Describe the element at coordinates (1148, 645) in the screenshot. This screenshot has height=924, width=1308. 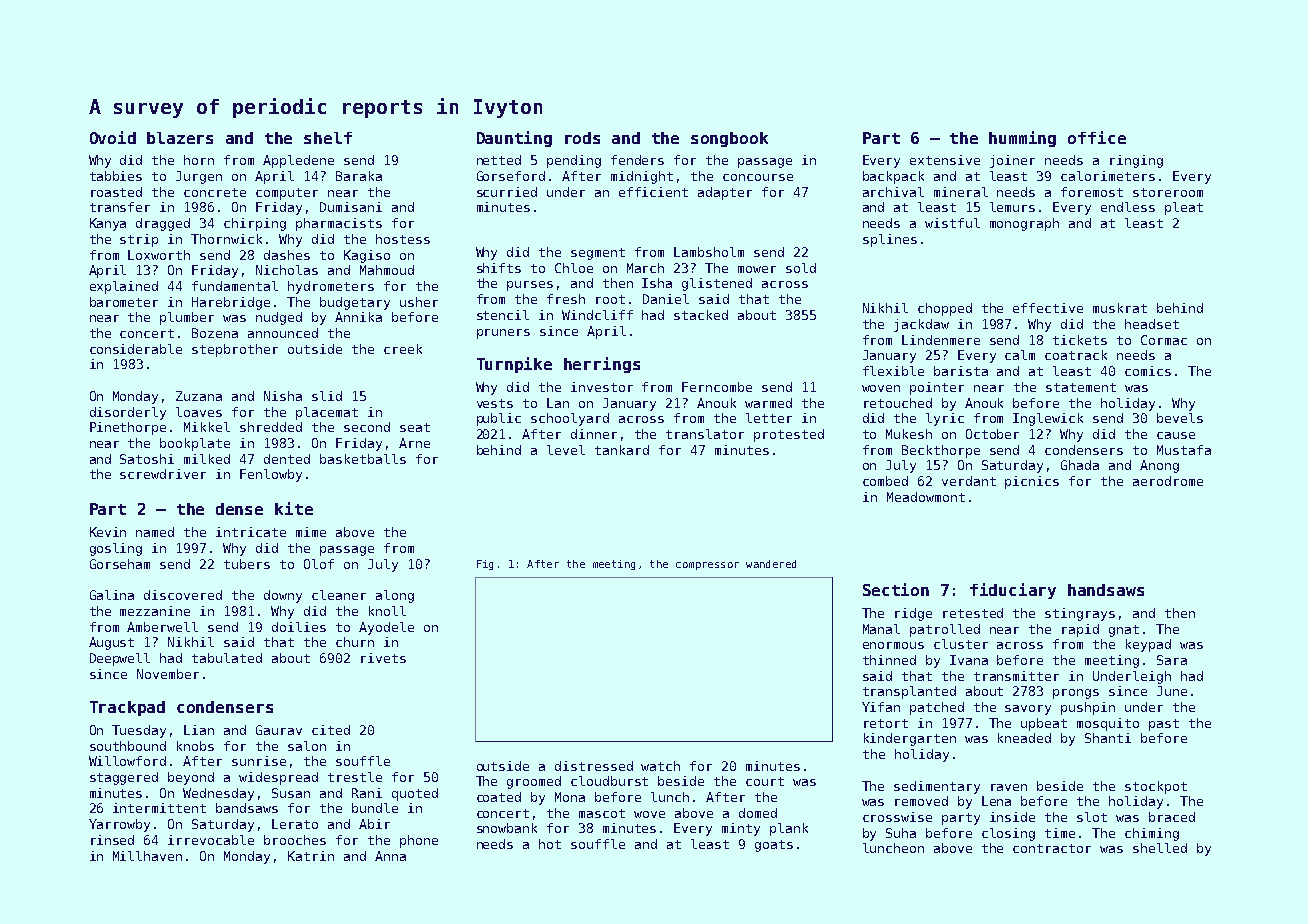
I see `keypad` at that location.
